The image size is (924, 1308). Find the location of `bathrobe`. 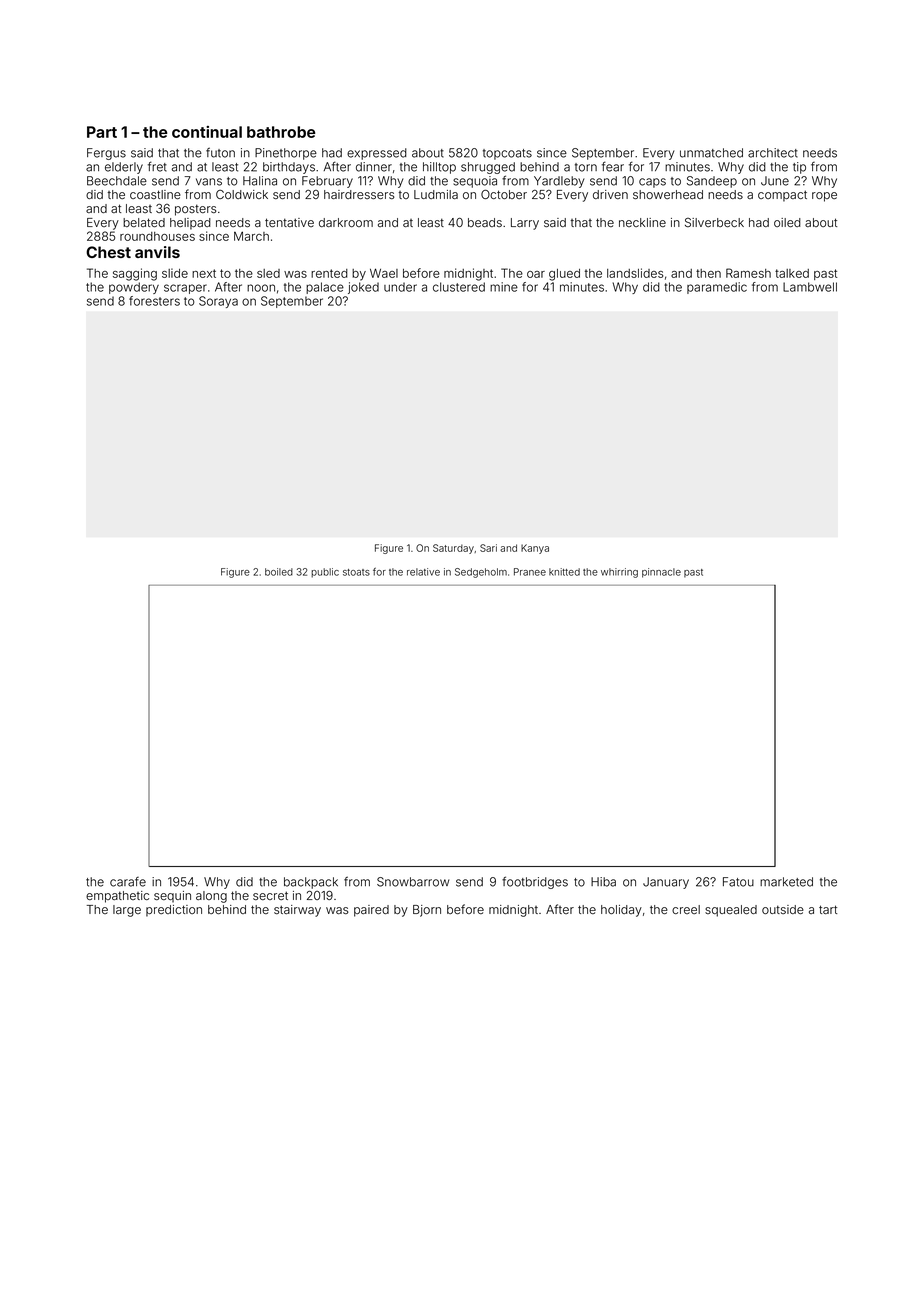

bathrobe is located at coordinates (281, 132).
